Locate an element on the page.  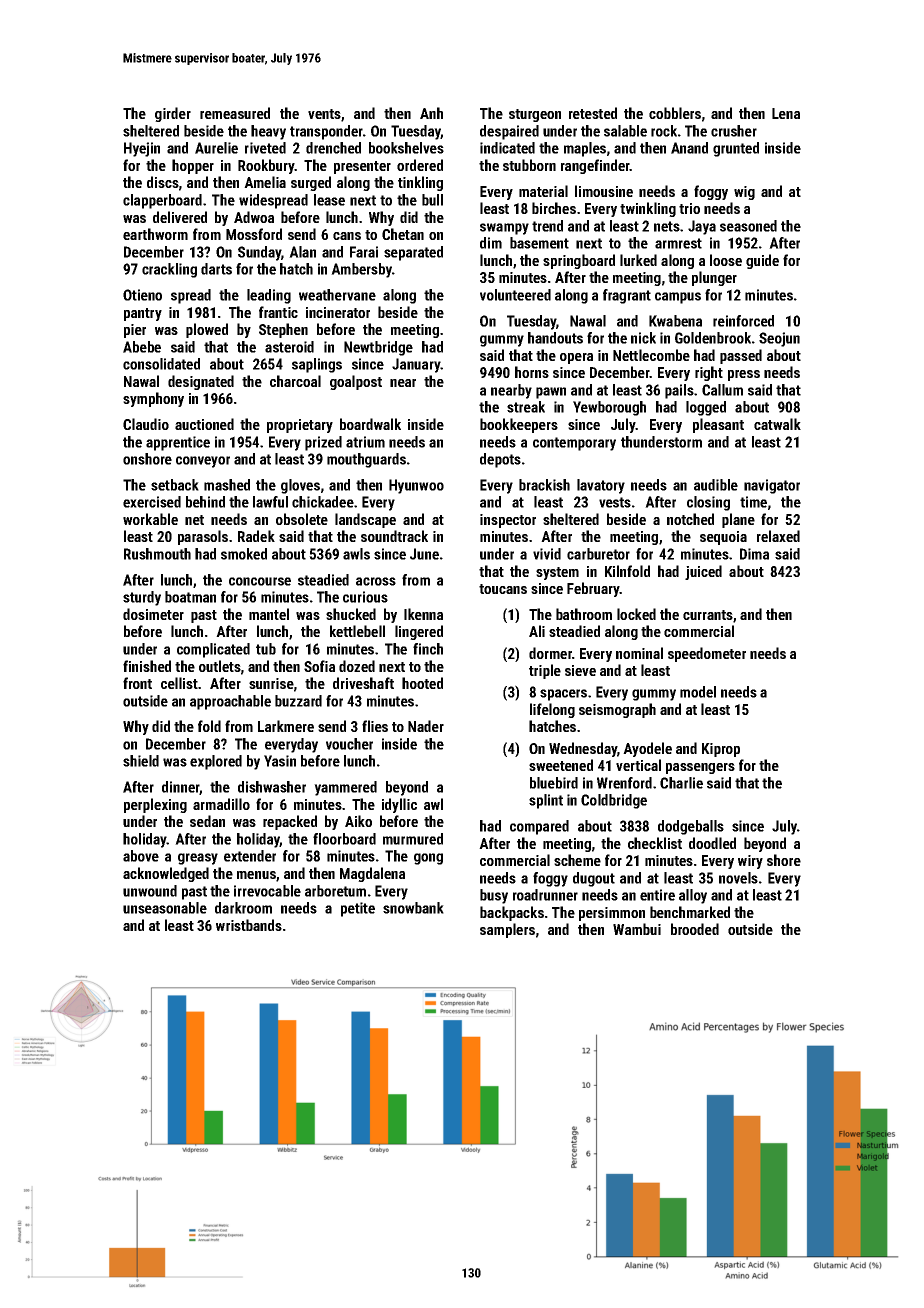
plowed is located at coordinates (207, 330).
